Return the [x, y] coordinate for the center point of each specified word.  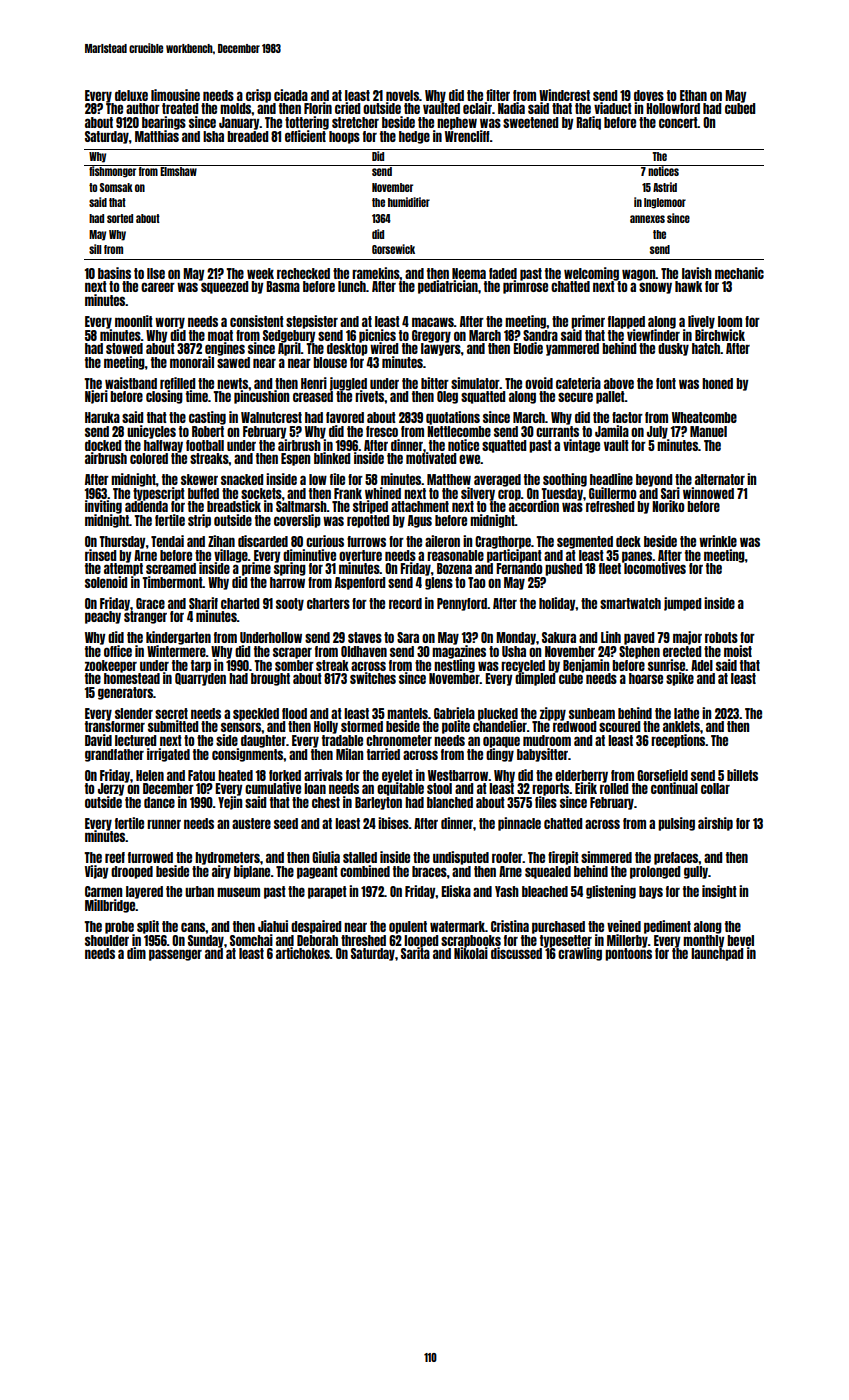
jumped [682, 604]
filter [498, 95]
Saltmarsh [301, 506]
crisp [258, 96]
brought [270, 679]
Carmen [103, 891]
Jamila [612, 431]
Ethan [693, 95]
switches [373, 678]
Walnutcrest [271, 417]
